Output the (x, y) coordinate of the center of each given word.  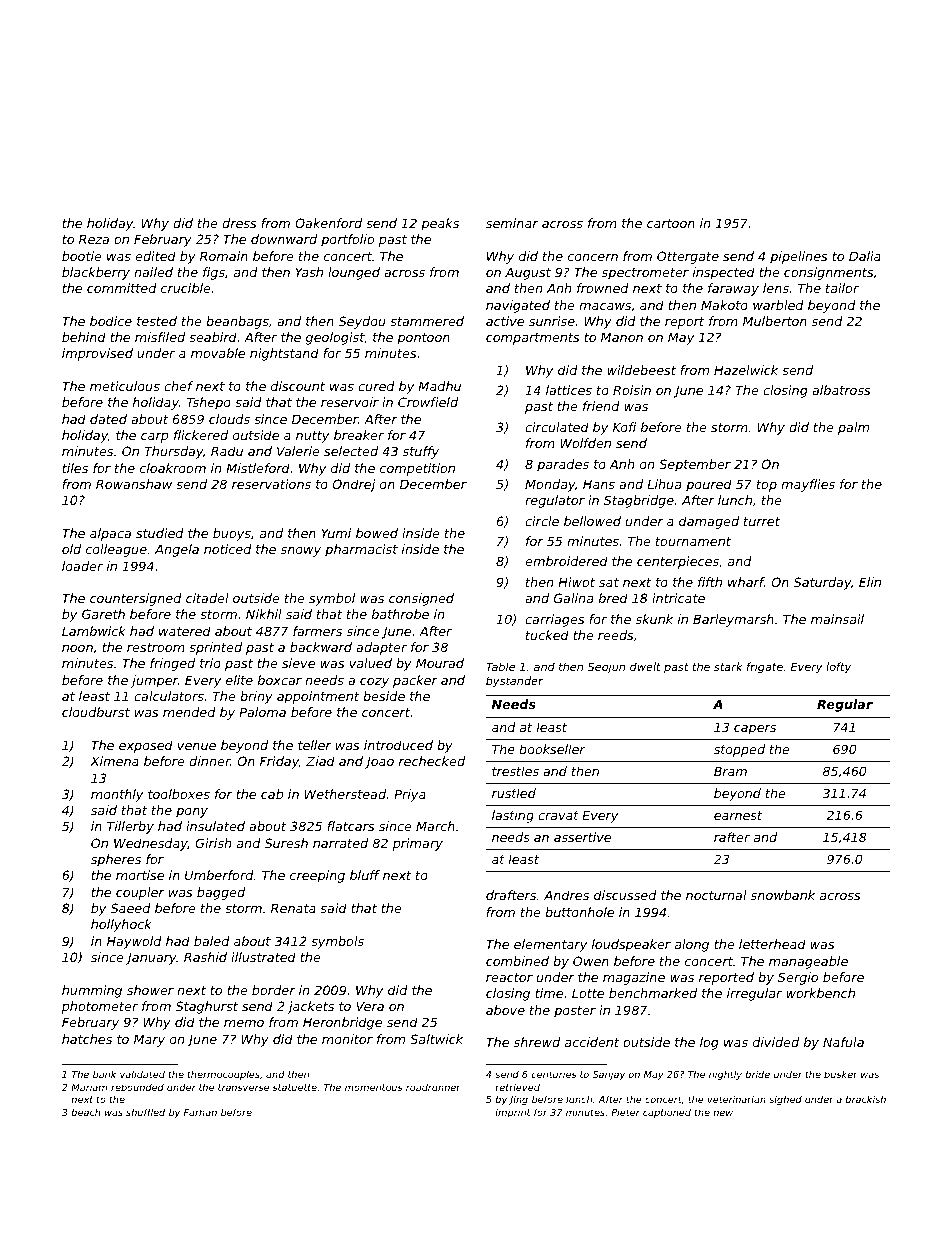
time (549, 993)
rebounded (137, 1087)
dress (239, 223)
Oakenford (328, 223)
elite (239, 680)
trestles (515, 771)
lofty (838, 668)
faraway (733, 289)
